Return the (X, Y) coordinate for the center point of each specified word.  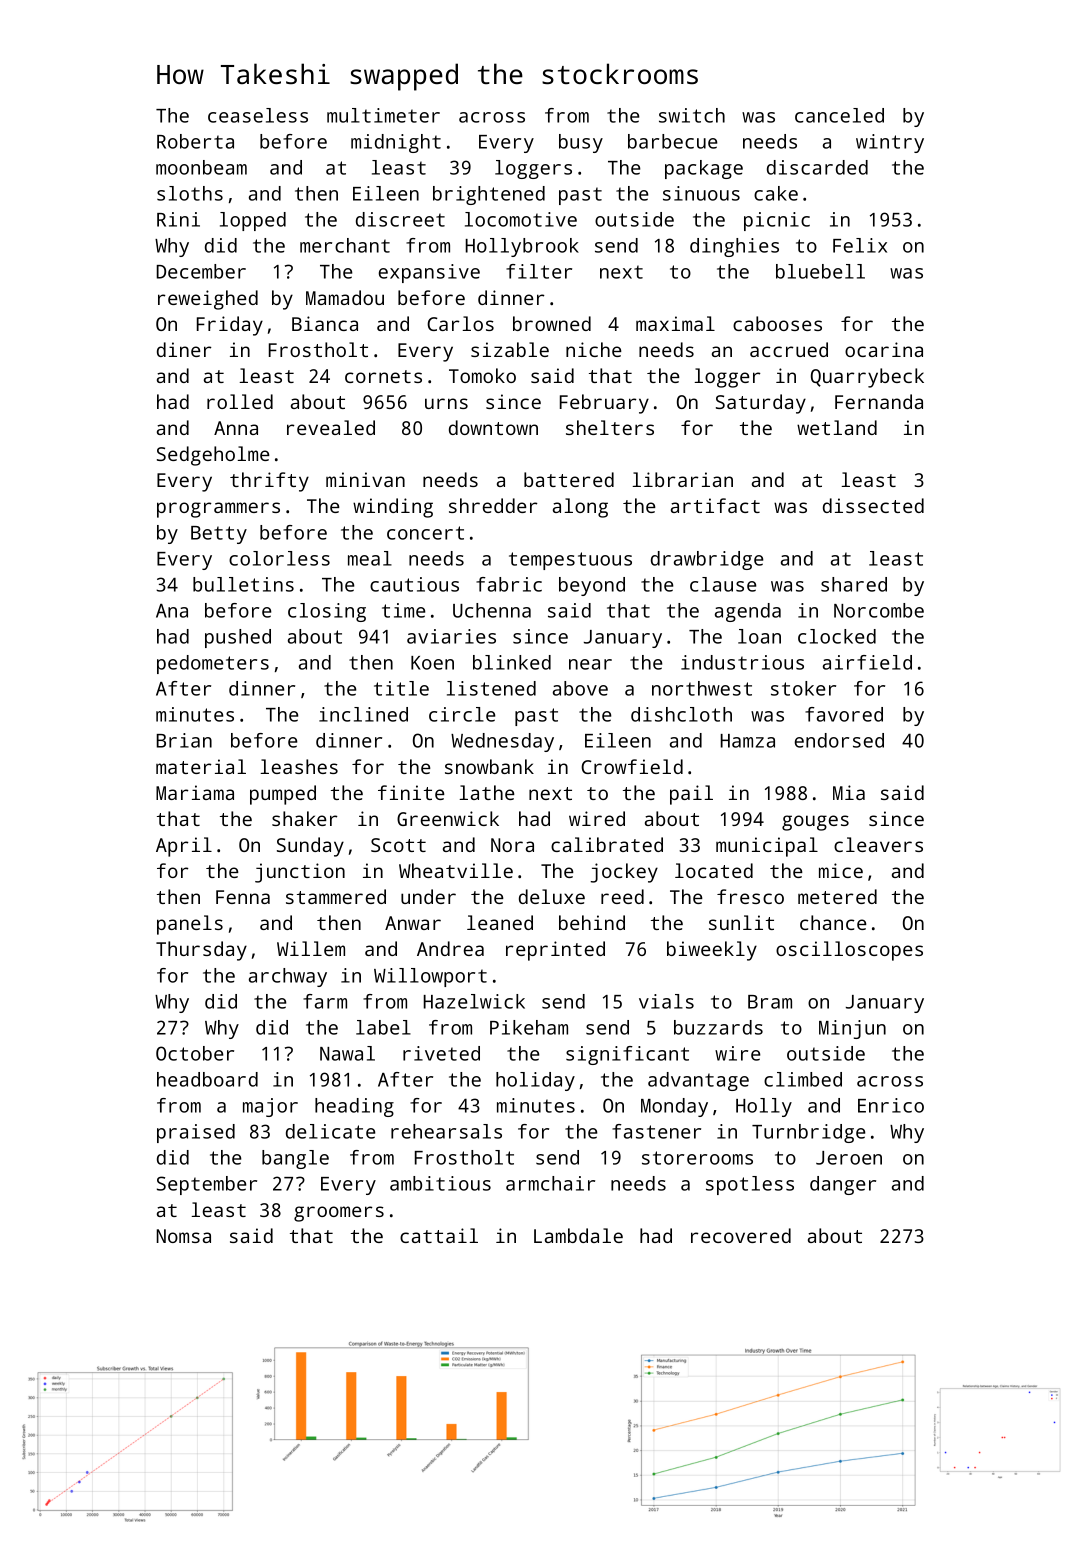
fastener (656, 1131)
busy (581, 143)
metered (837, 896)
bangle (295, 1159)
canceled (839, 115)
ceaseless (258, 115)
